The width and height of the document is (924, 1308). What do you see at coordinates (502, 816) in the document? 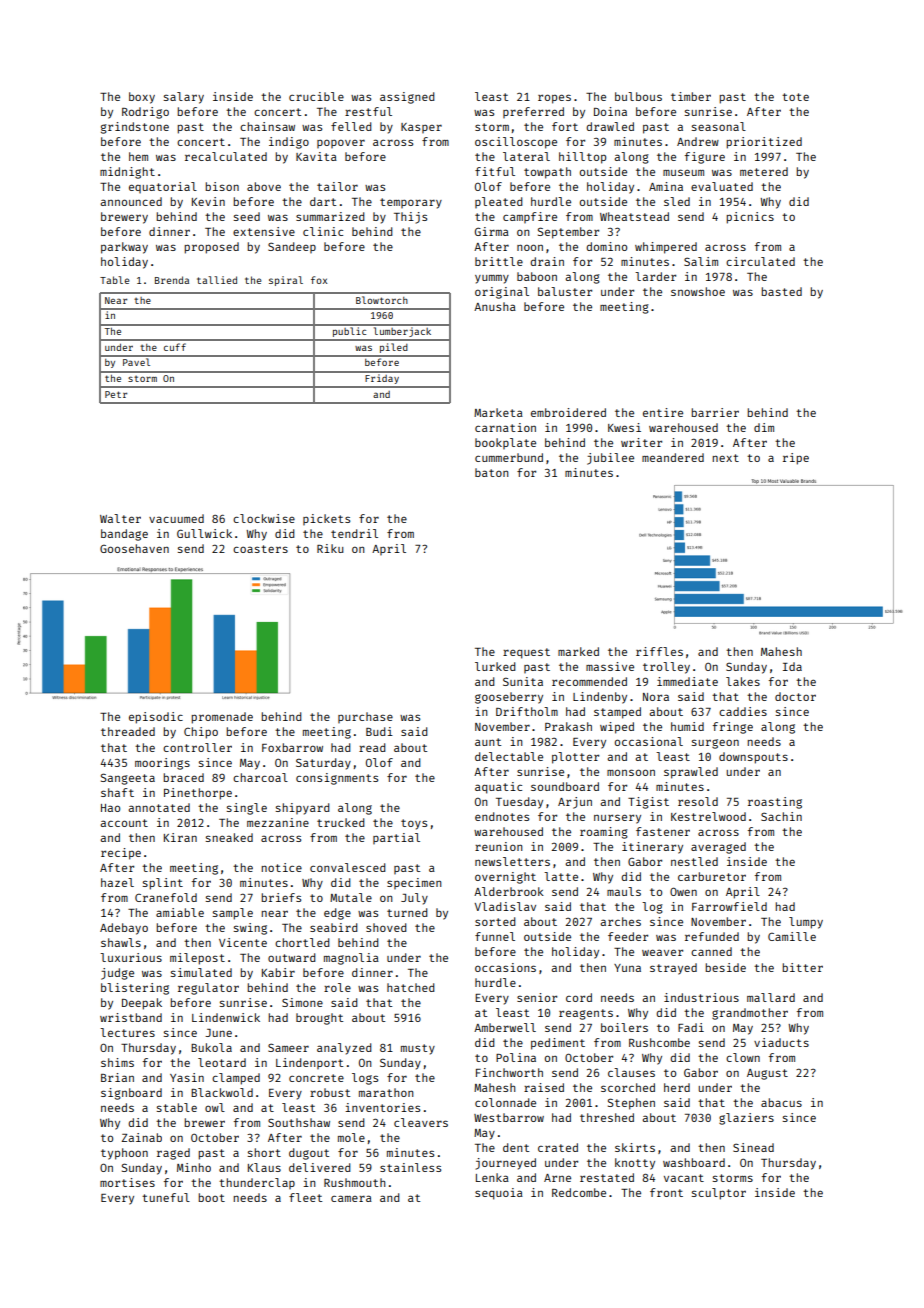
I see `endnotes` at bounding box center [502, 816].
